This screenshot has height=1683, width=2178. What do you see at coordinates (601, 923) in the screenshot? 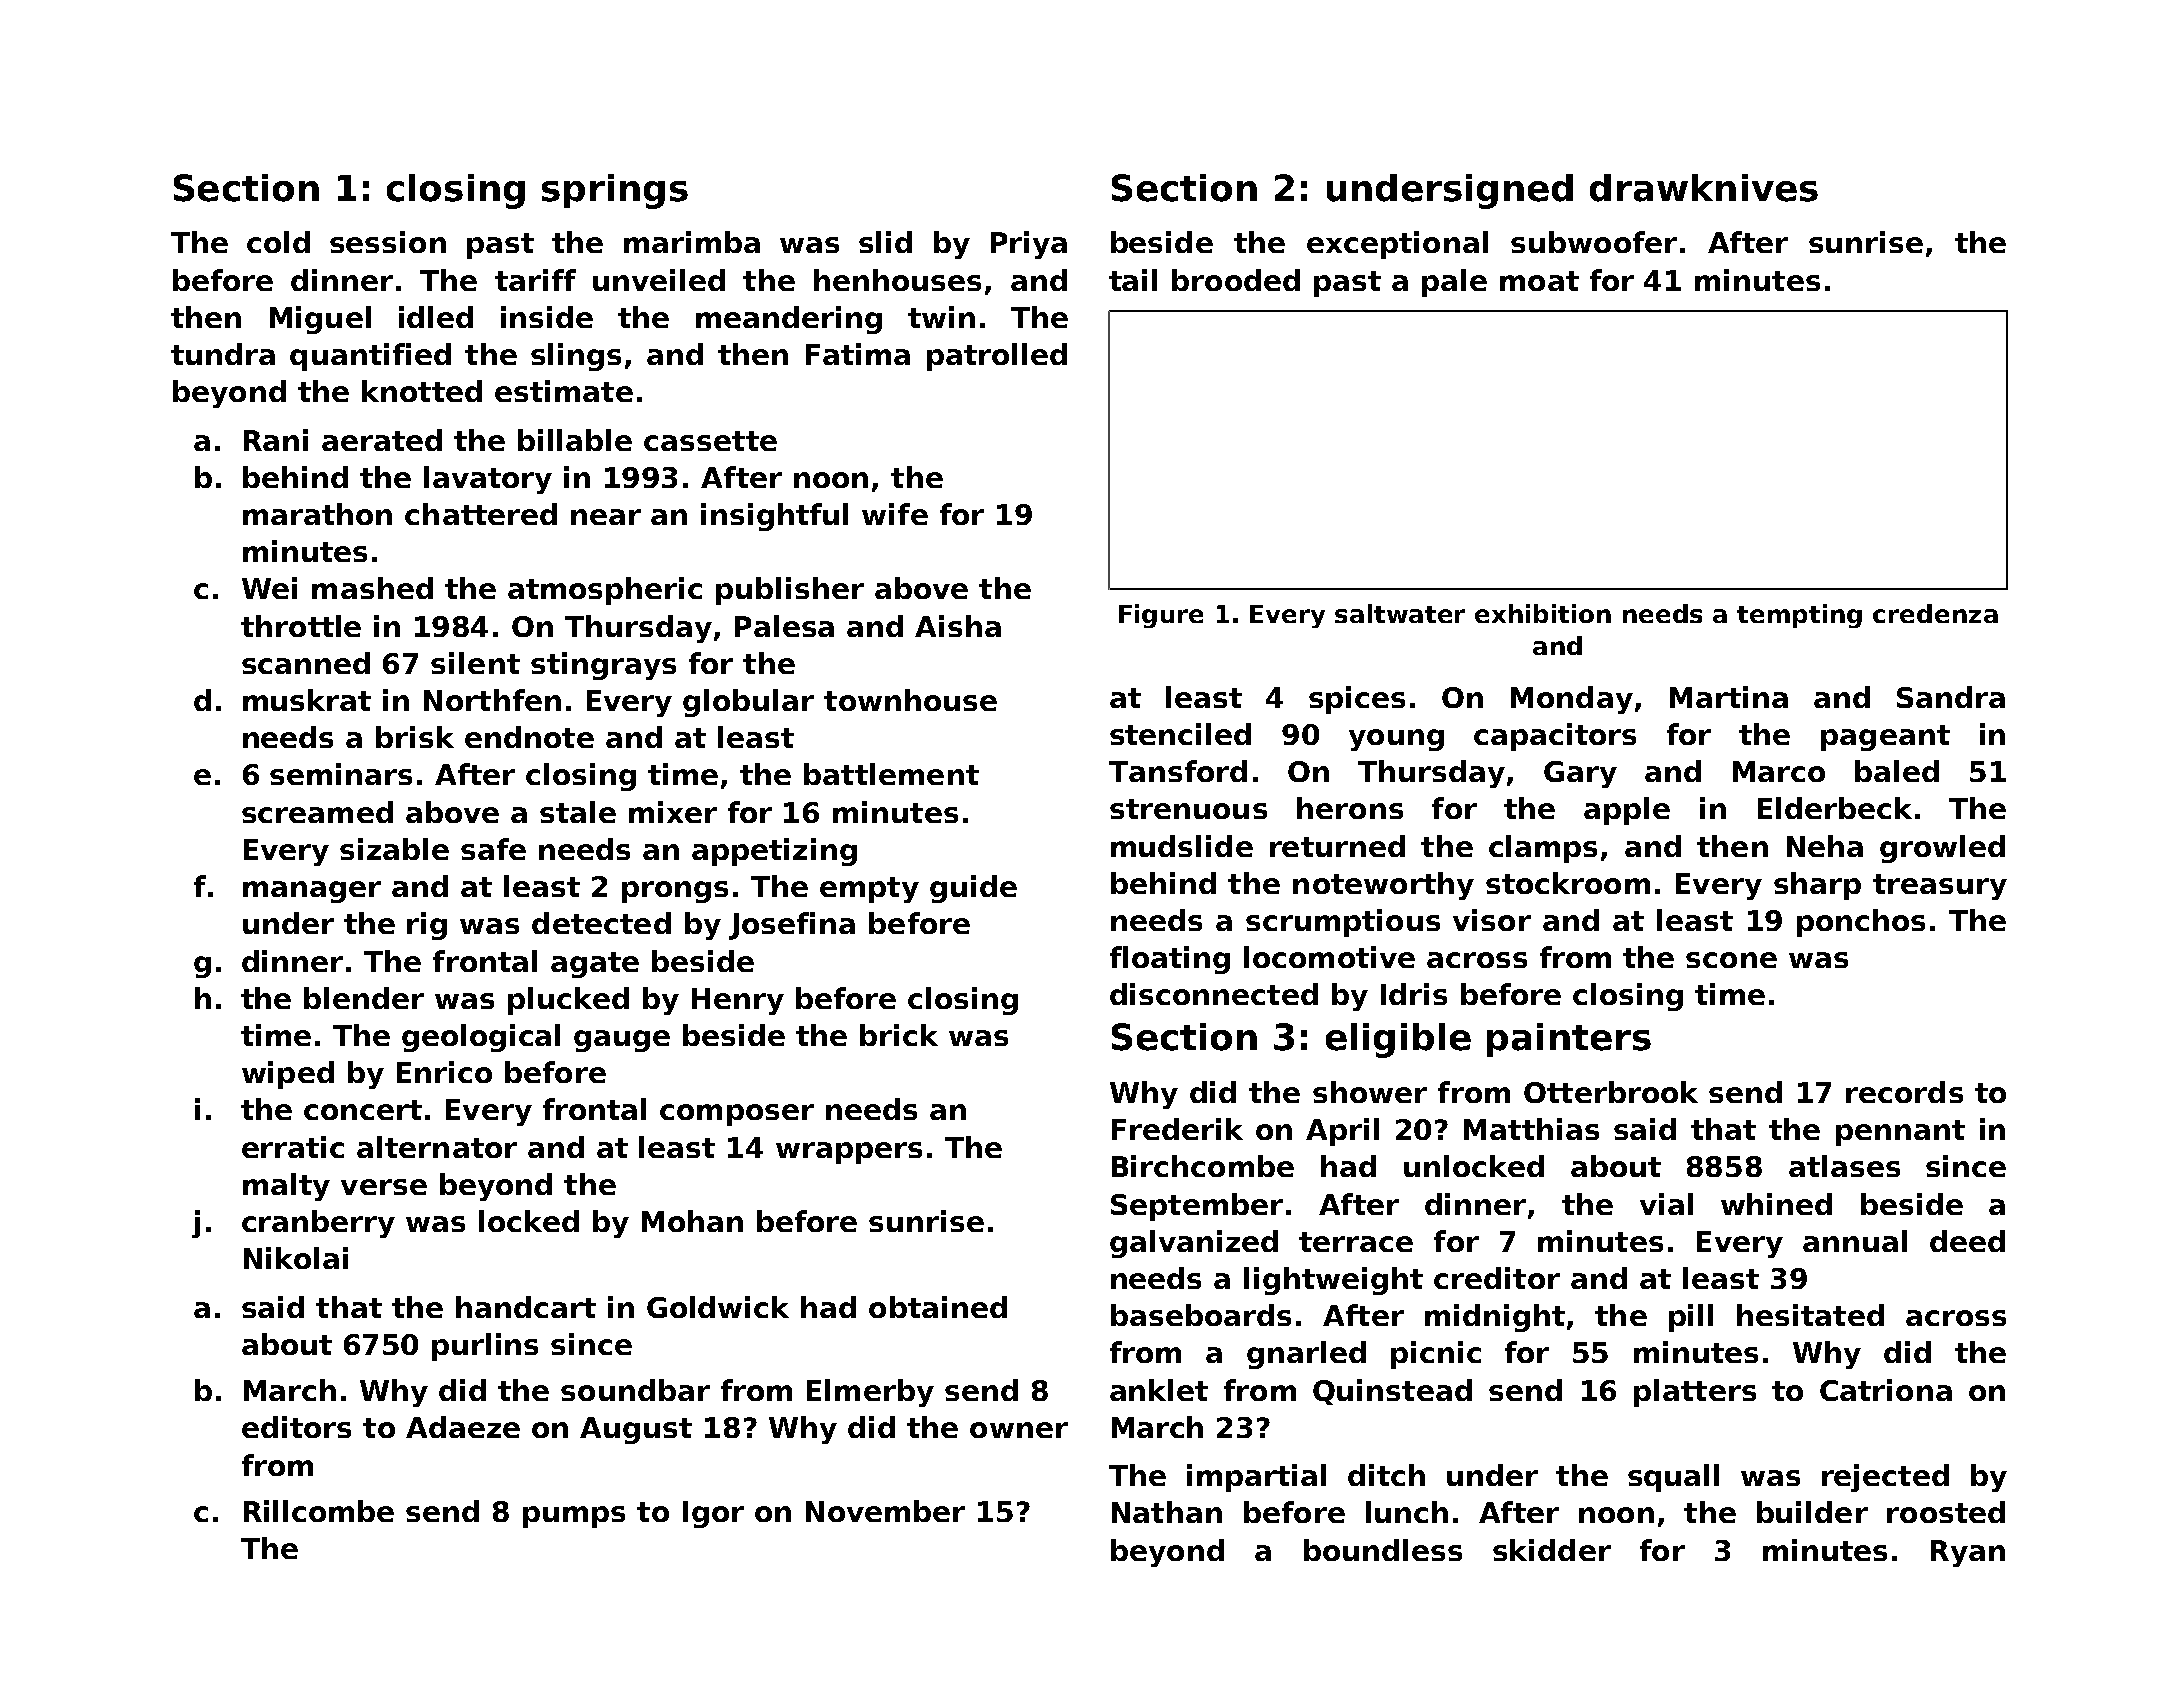
I see `detected` at bounding box center [601, 923].
